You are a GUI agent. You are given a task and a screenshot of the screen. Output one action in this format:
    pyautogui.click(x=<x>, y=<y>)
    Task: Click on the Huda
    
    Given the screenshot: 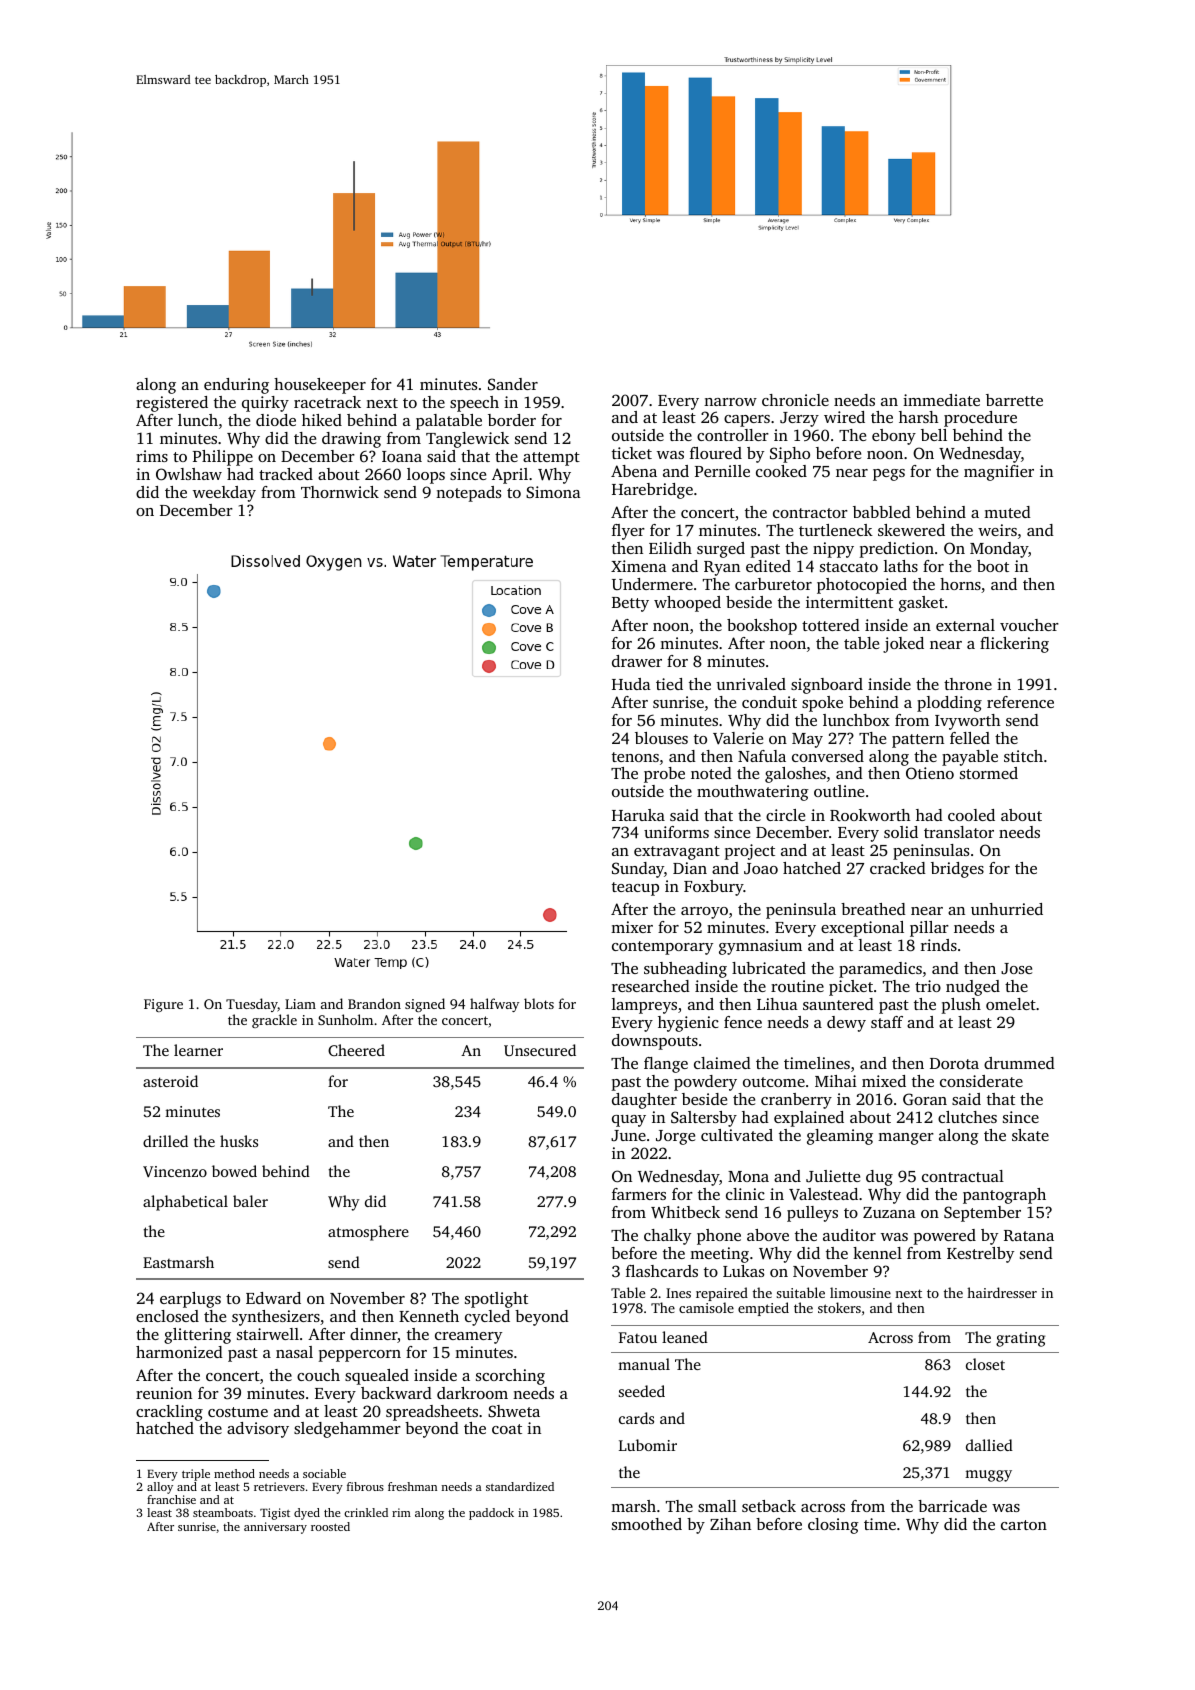 What is the action you would take?
    pyautogui.click(x=631, y=684)
